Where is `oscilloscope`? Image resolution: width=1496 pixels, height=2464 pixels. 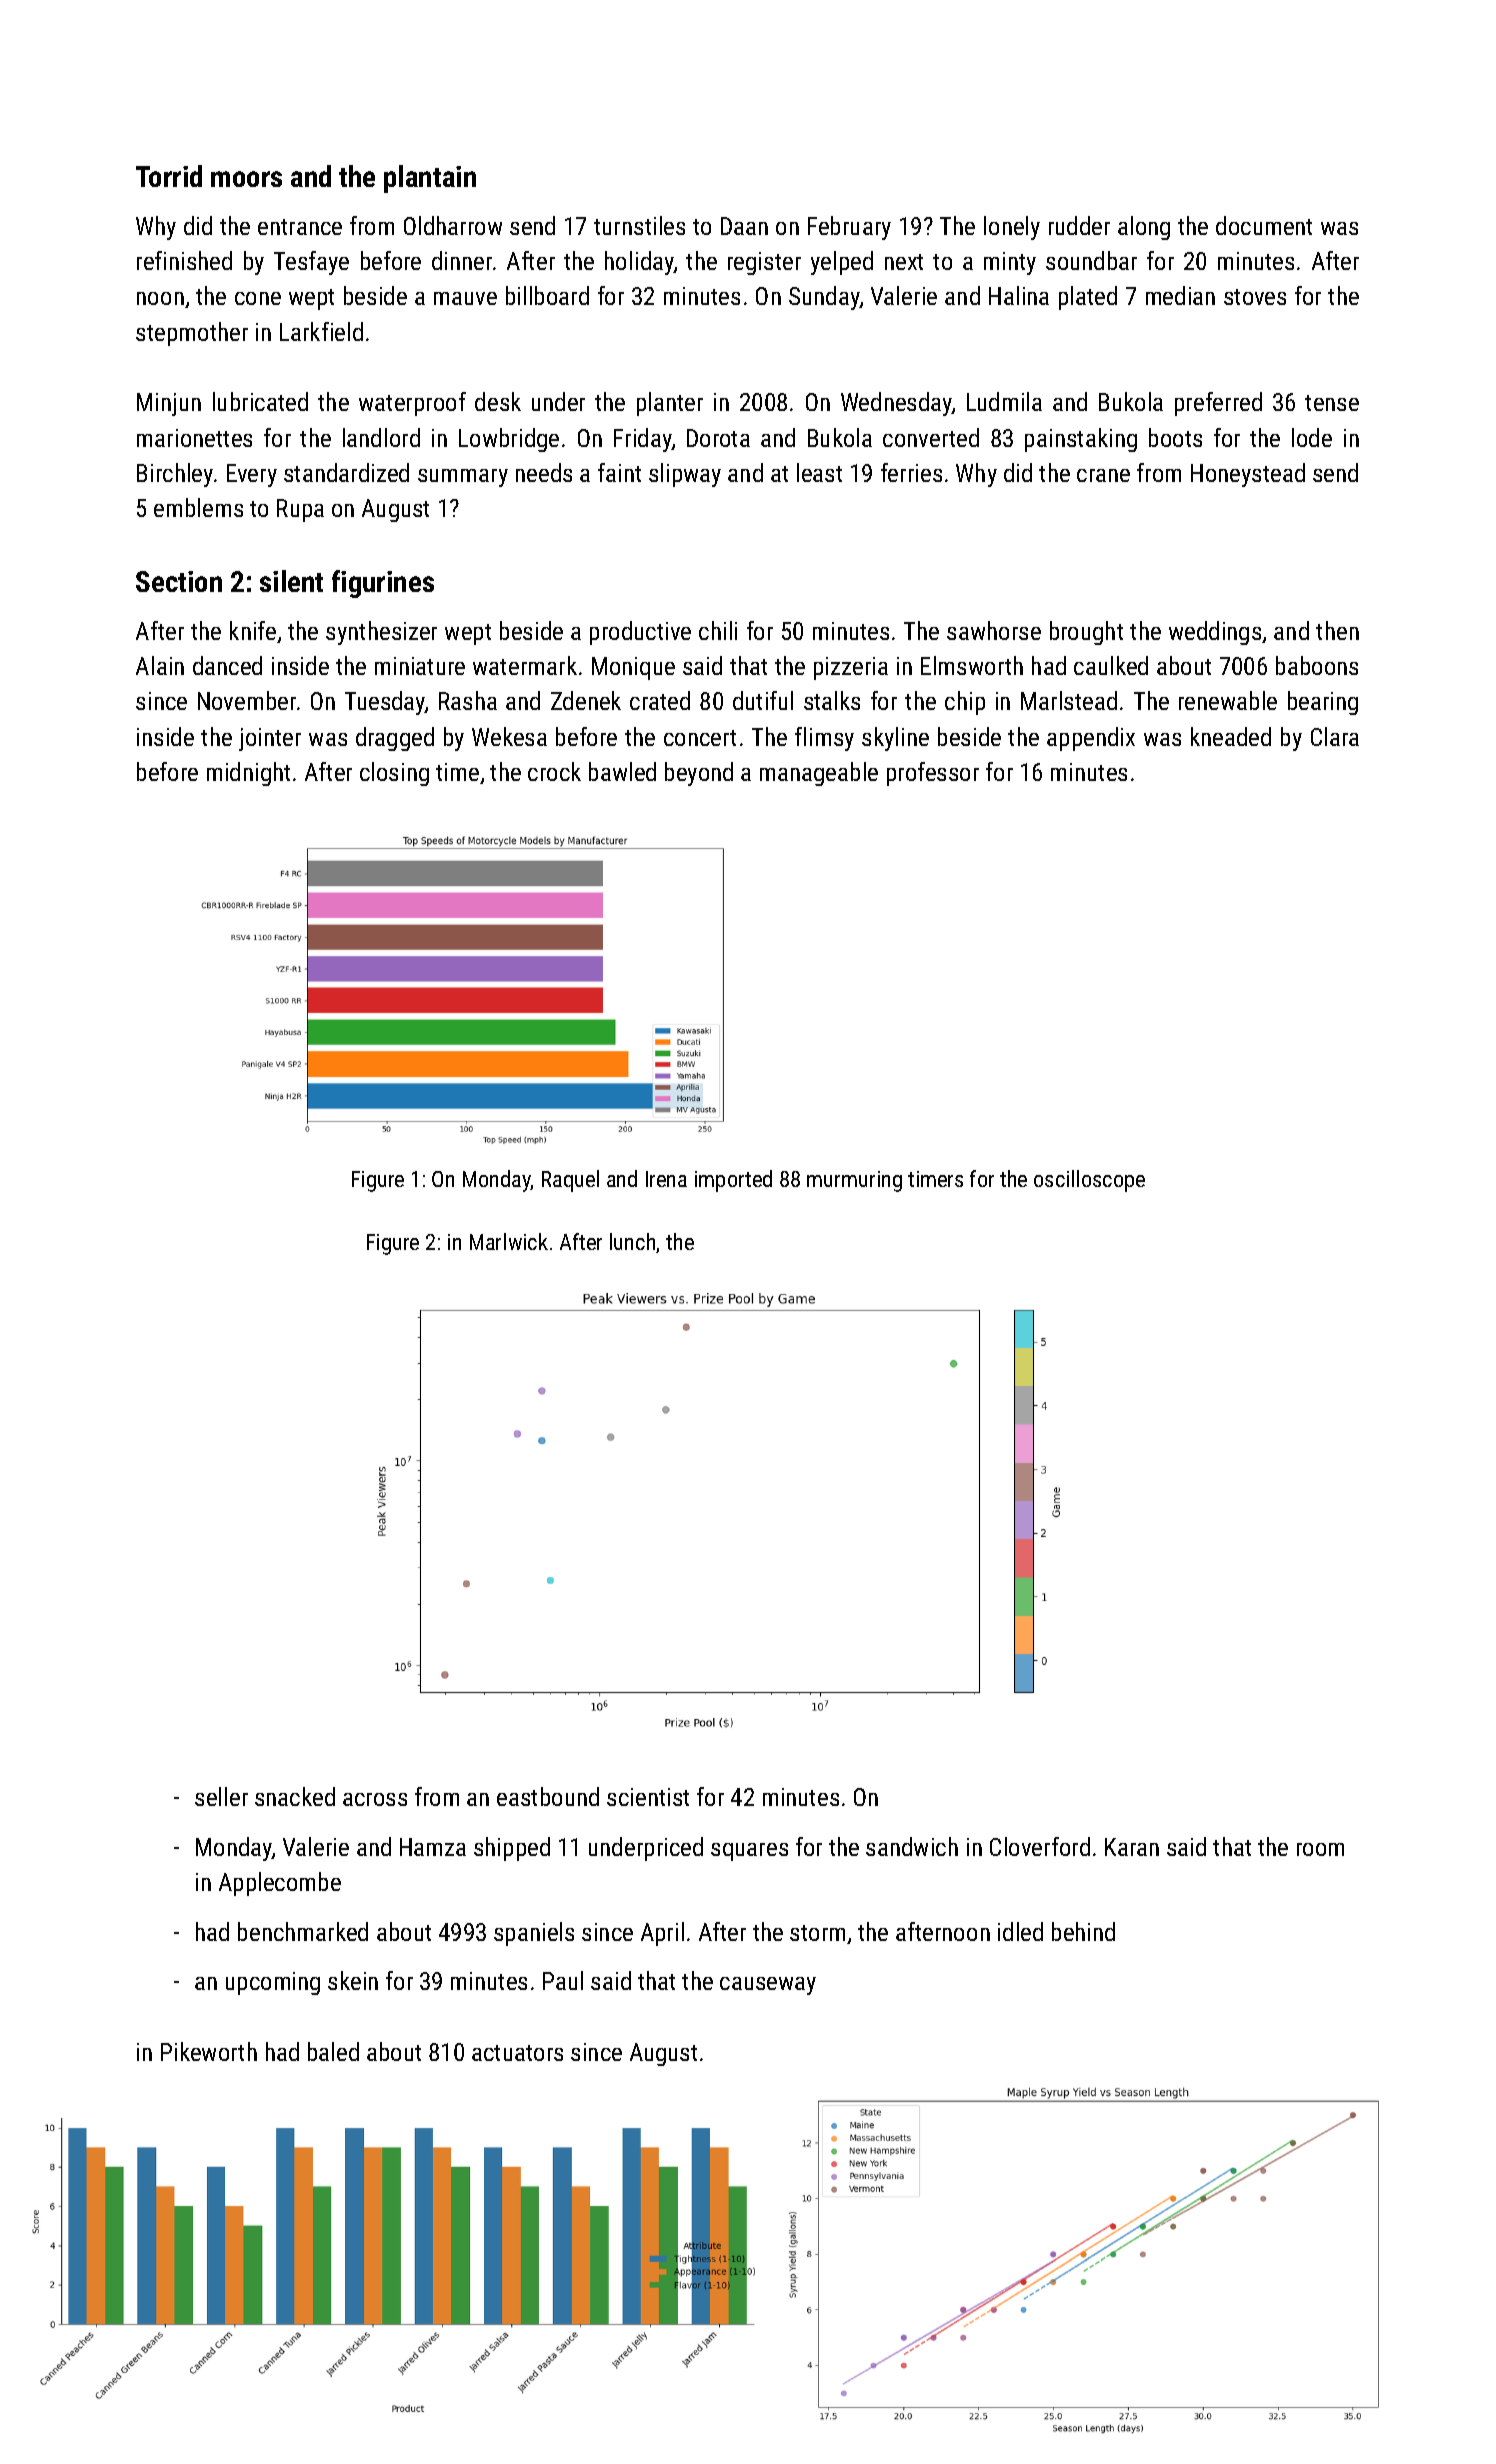
oscilloscope is located at coordinates (1089, 1181).
